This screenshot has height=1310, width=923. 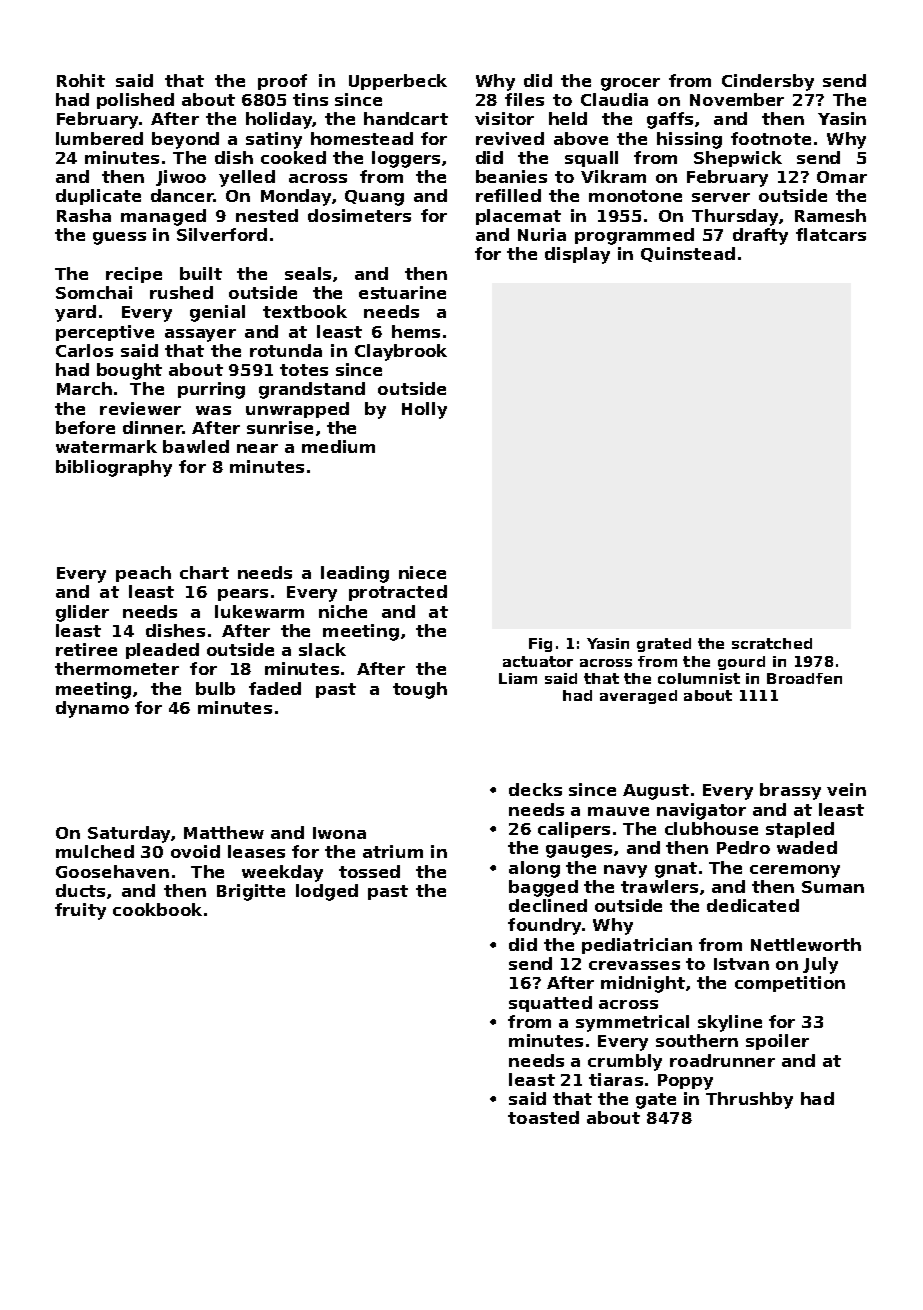 What do you see at coordinates (424, 410) in the screenshot?
I see `Holly` at bounding box center [424, 410].
